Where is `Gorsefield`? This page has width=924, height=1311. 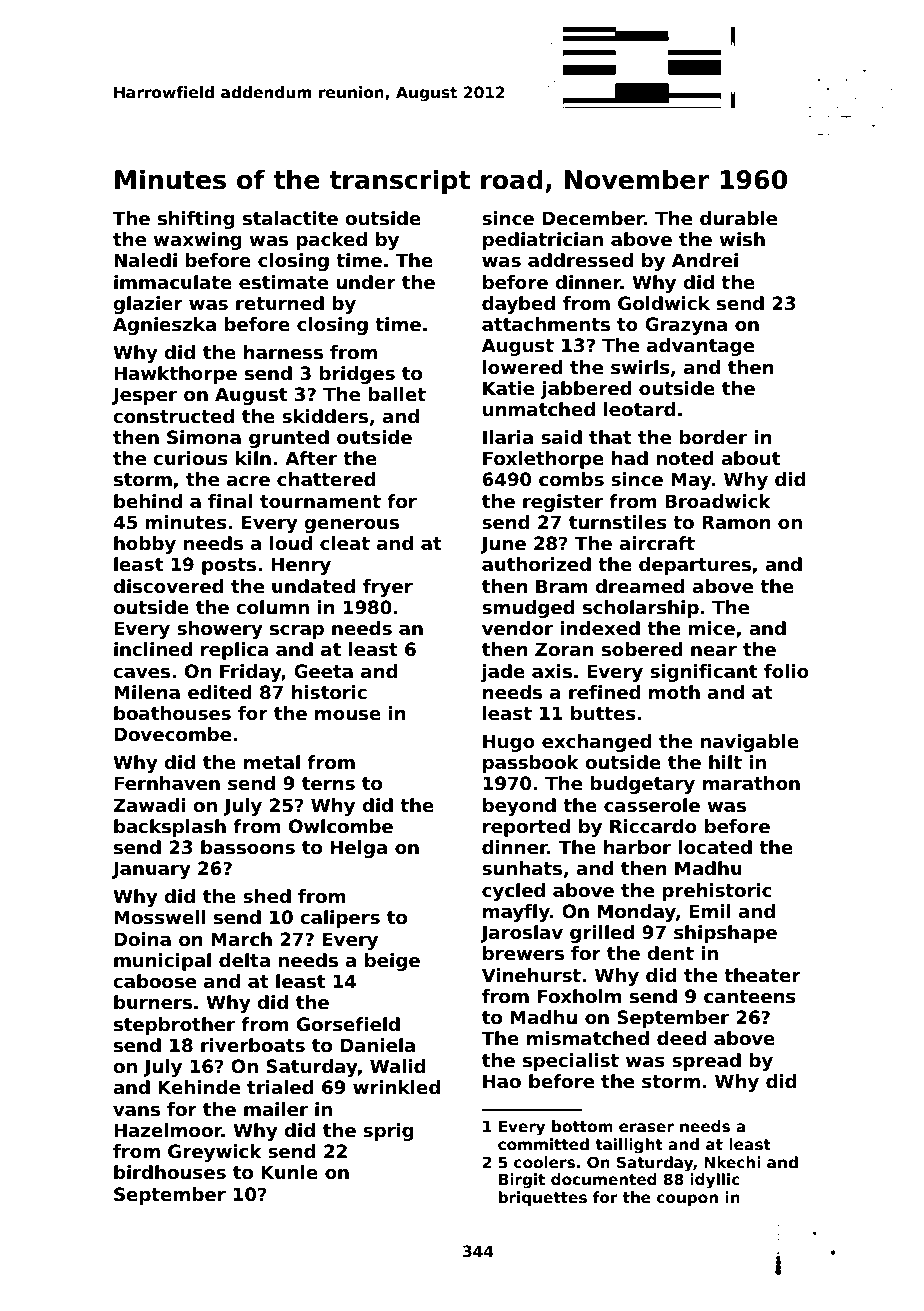 Gorsefield is located at coordinates (348, 1024).
